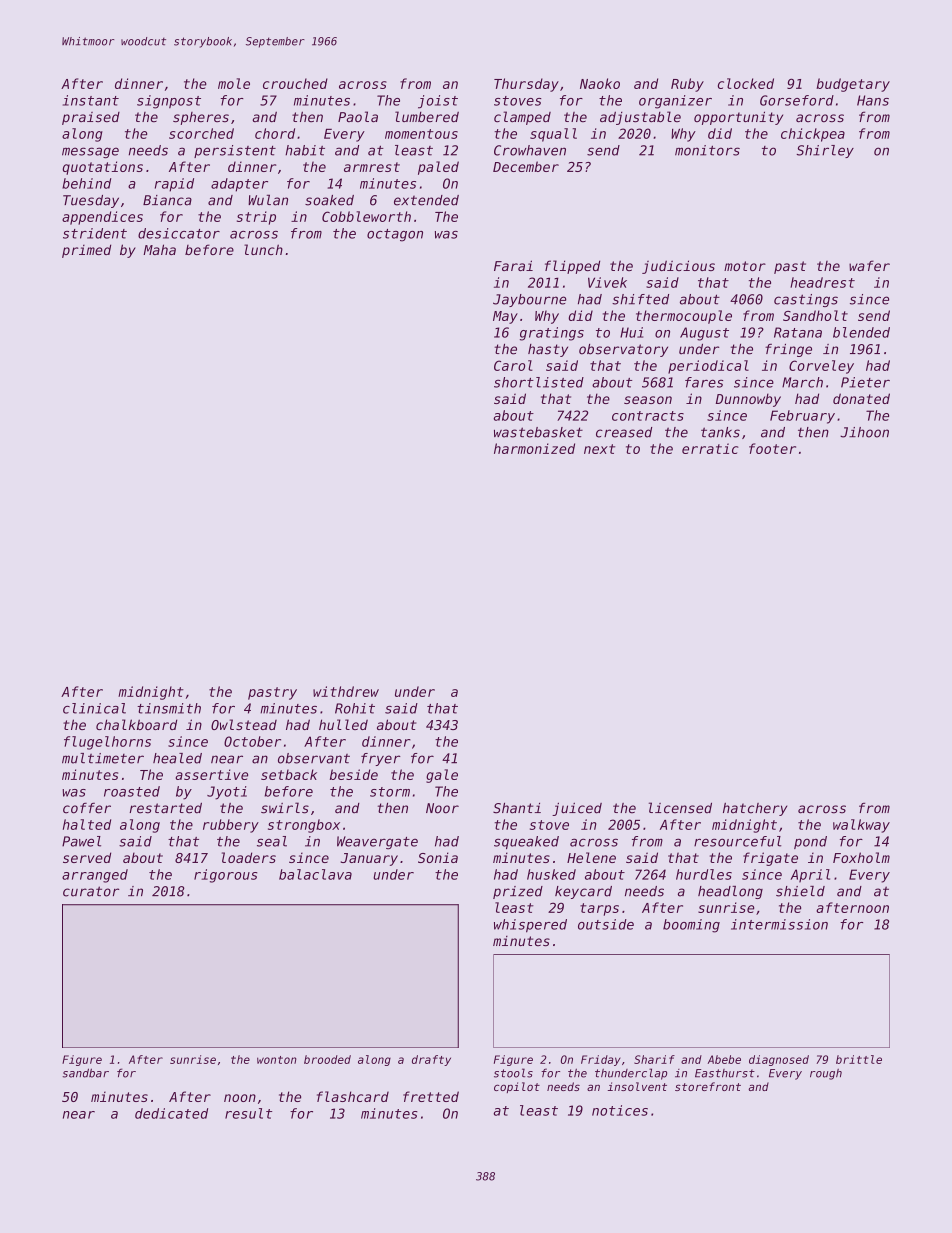 The height and width of the screenshot is (1233, 952). Describe the element at coordinates (861, 826) in the screenshot. I see `walkway` at that location.
